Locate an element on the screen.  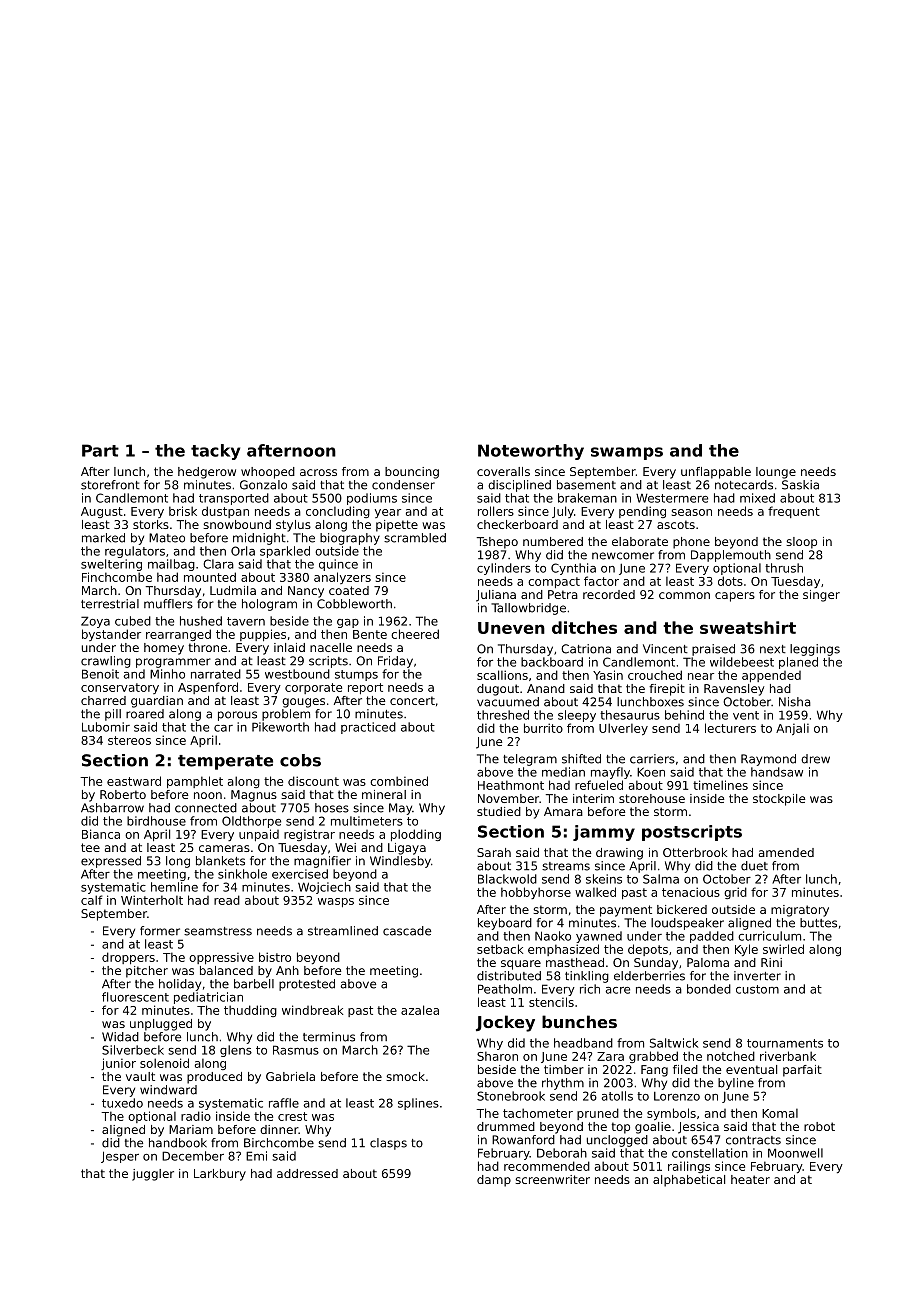
lounge is located at coordinates (776, 473).
